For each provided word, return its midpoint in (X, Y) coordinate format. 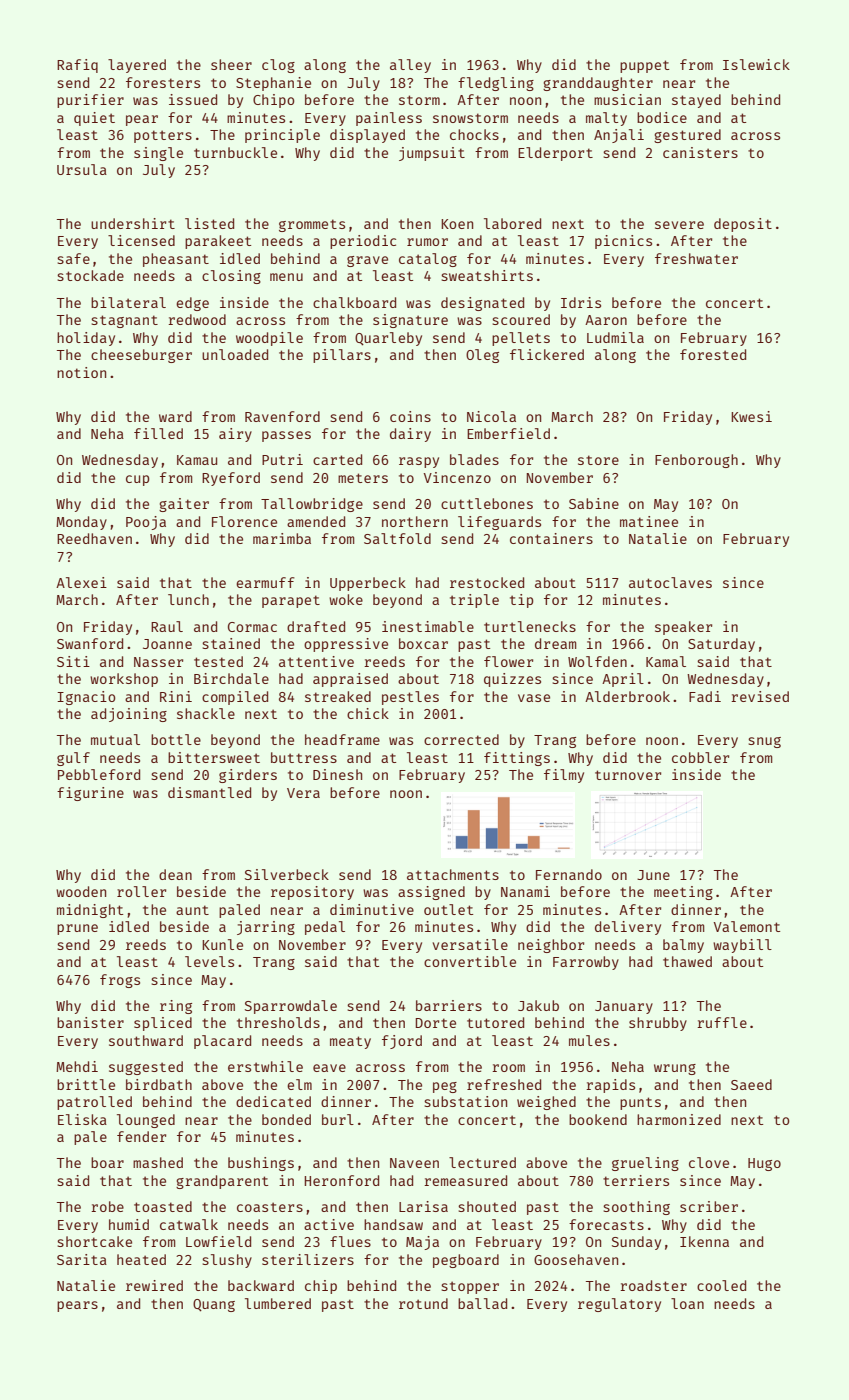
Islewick (756, 64)
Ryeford (231, 479)
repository (312, 893)
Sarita (82, 1259)
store (598, 460)
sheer (231, 64)
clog (278, 66)
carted (337, 459)
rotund (423, 1303)
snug (764, 742)
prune (77, 929)
